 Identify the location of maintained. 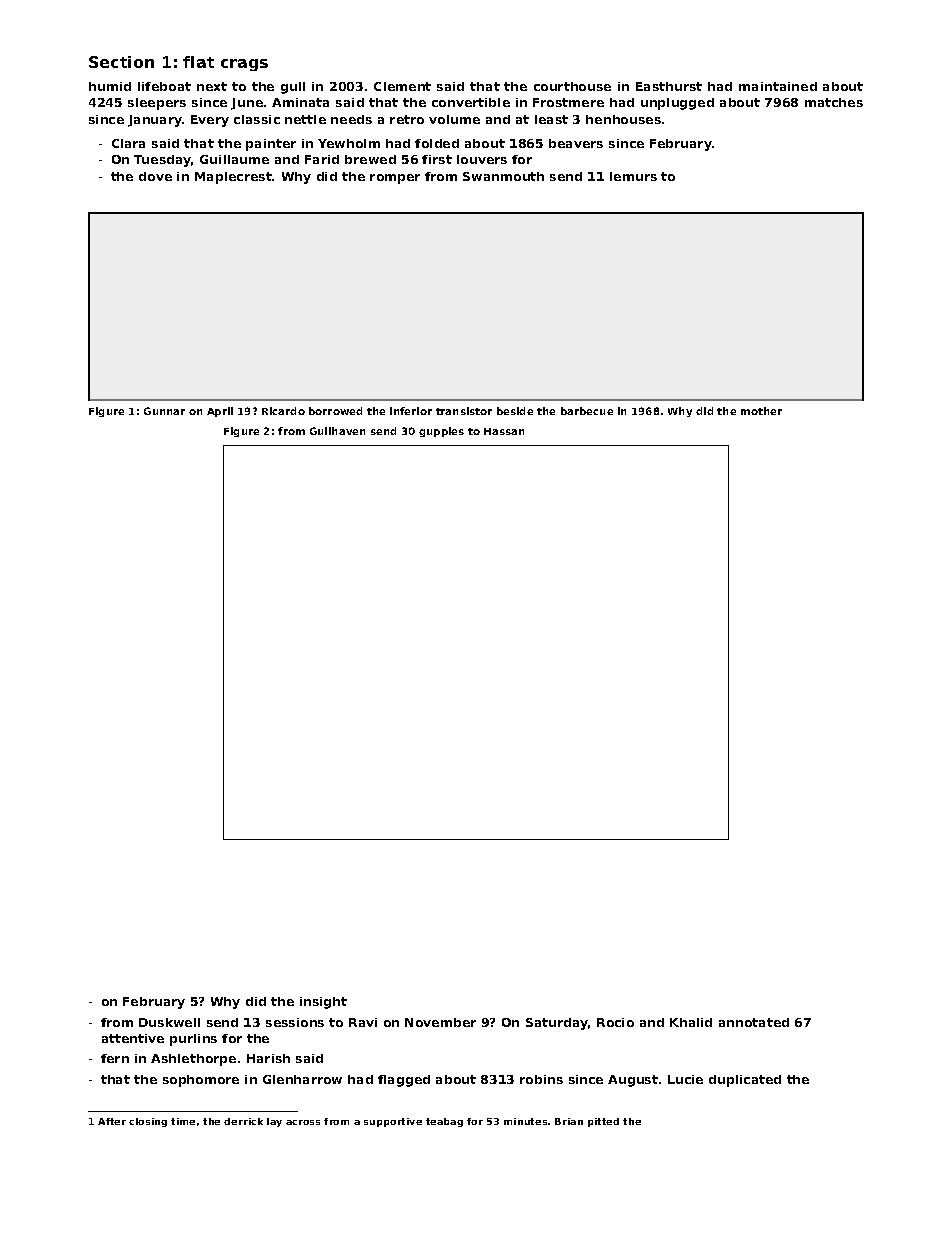
(778, 86).
